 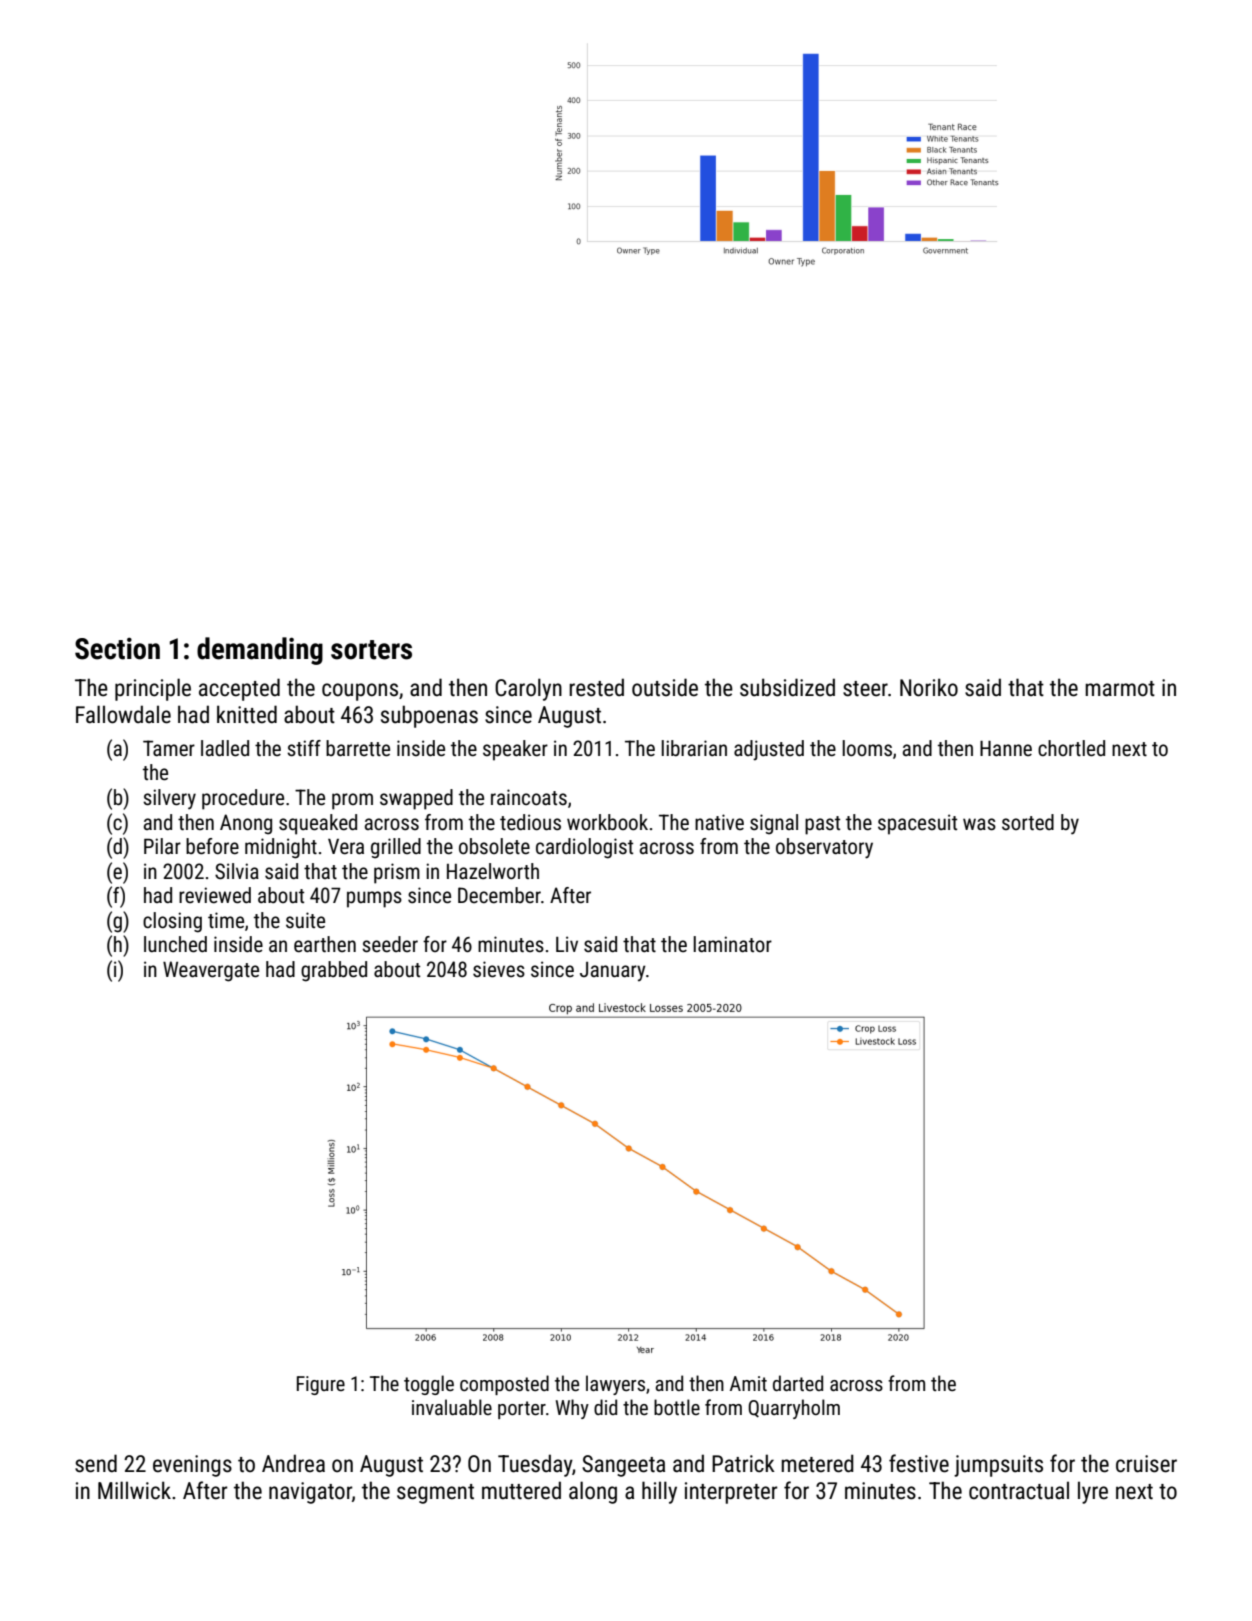 I want to click on Noriko, so click(x=929, y=687).
